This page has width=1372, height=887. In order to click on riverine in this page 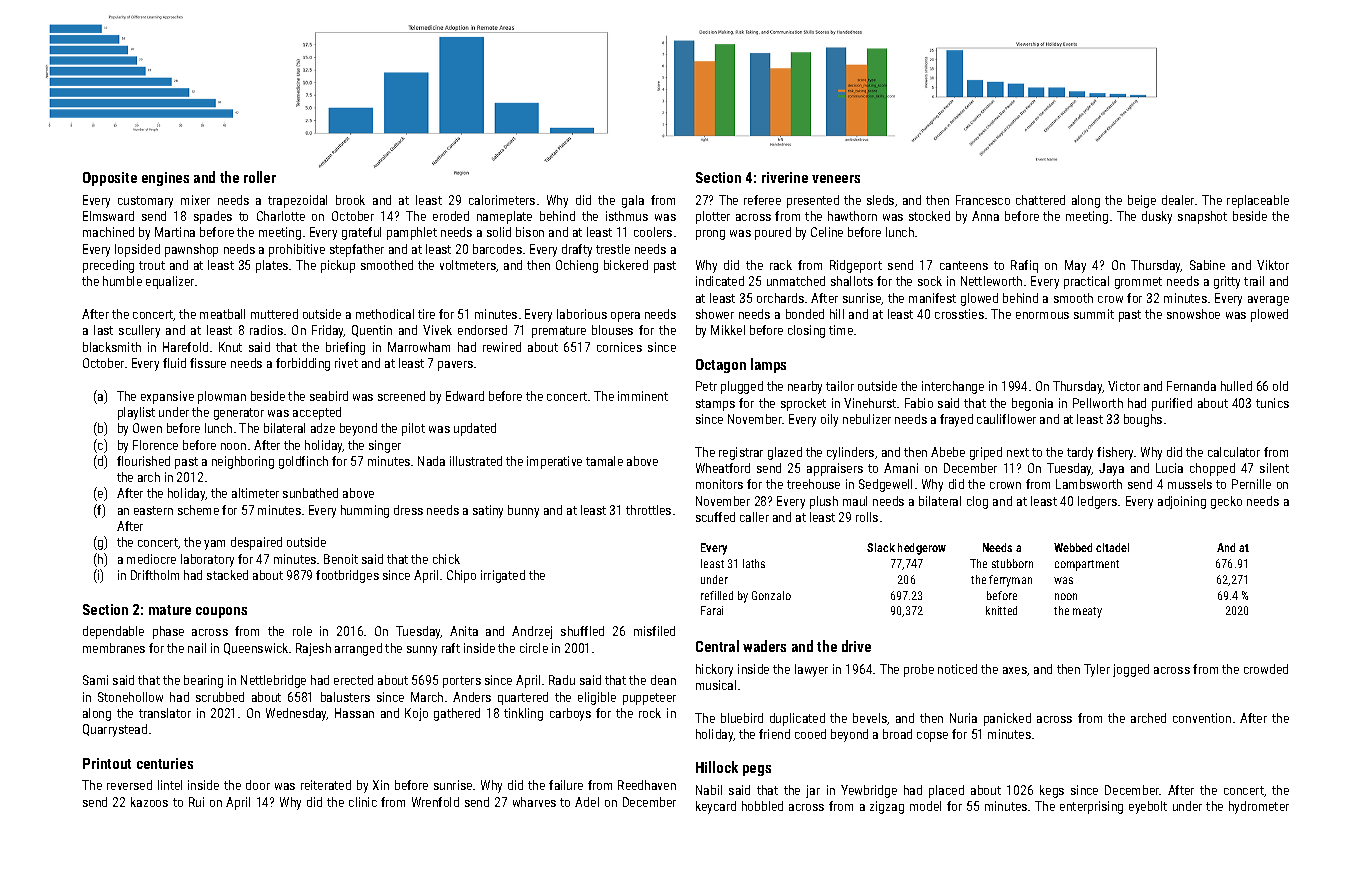, I will do `click(785, 177)`.
